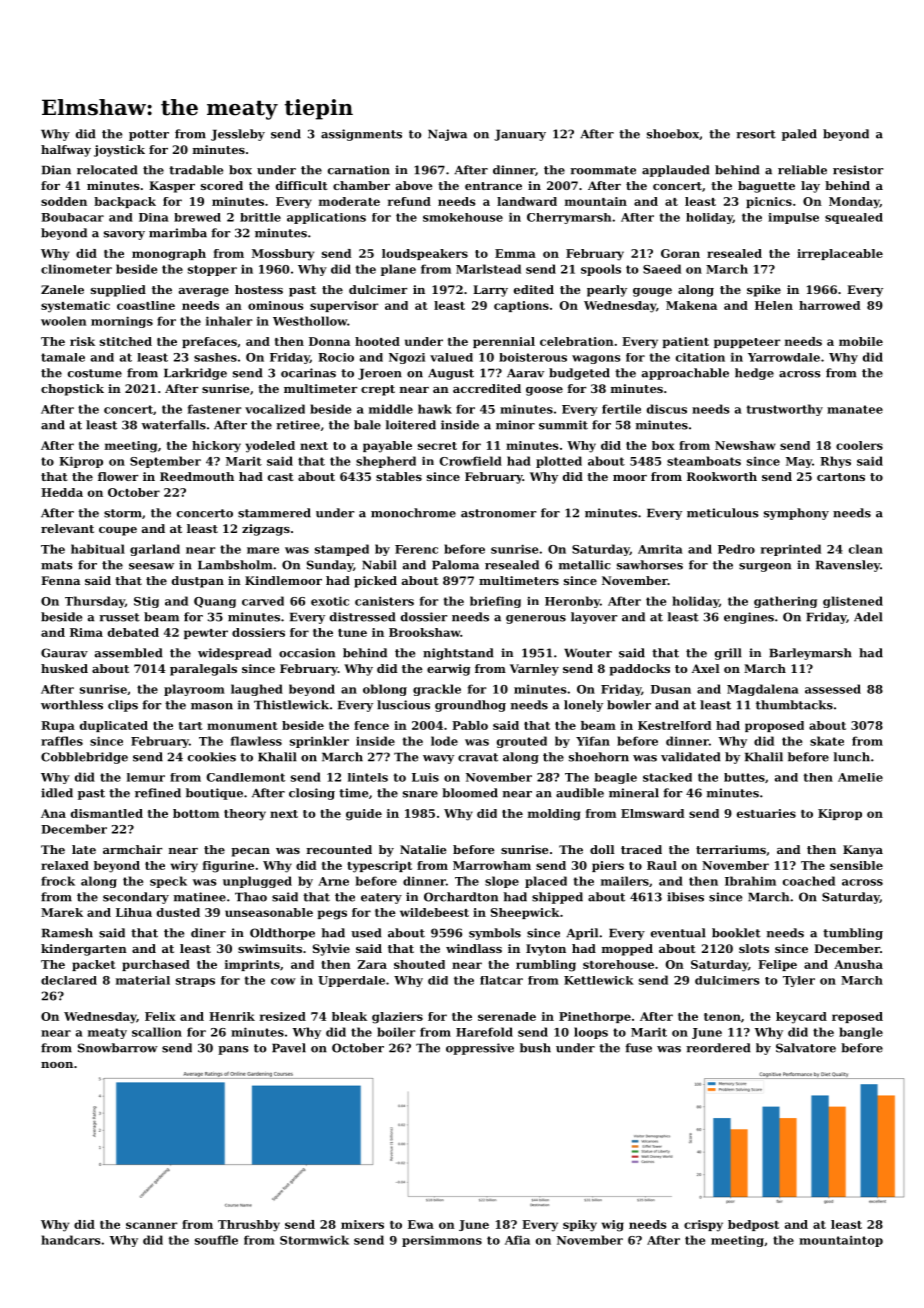 Image resolution: width=924 pixels, height=1308 pixels. Describe the element at coordinates (728, 654) in the screenshot. I see `grill` at that location.
